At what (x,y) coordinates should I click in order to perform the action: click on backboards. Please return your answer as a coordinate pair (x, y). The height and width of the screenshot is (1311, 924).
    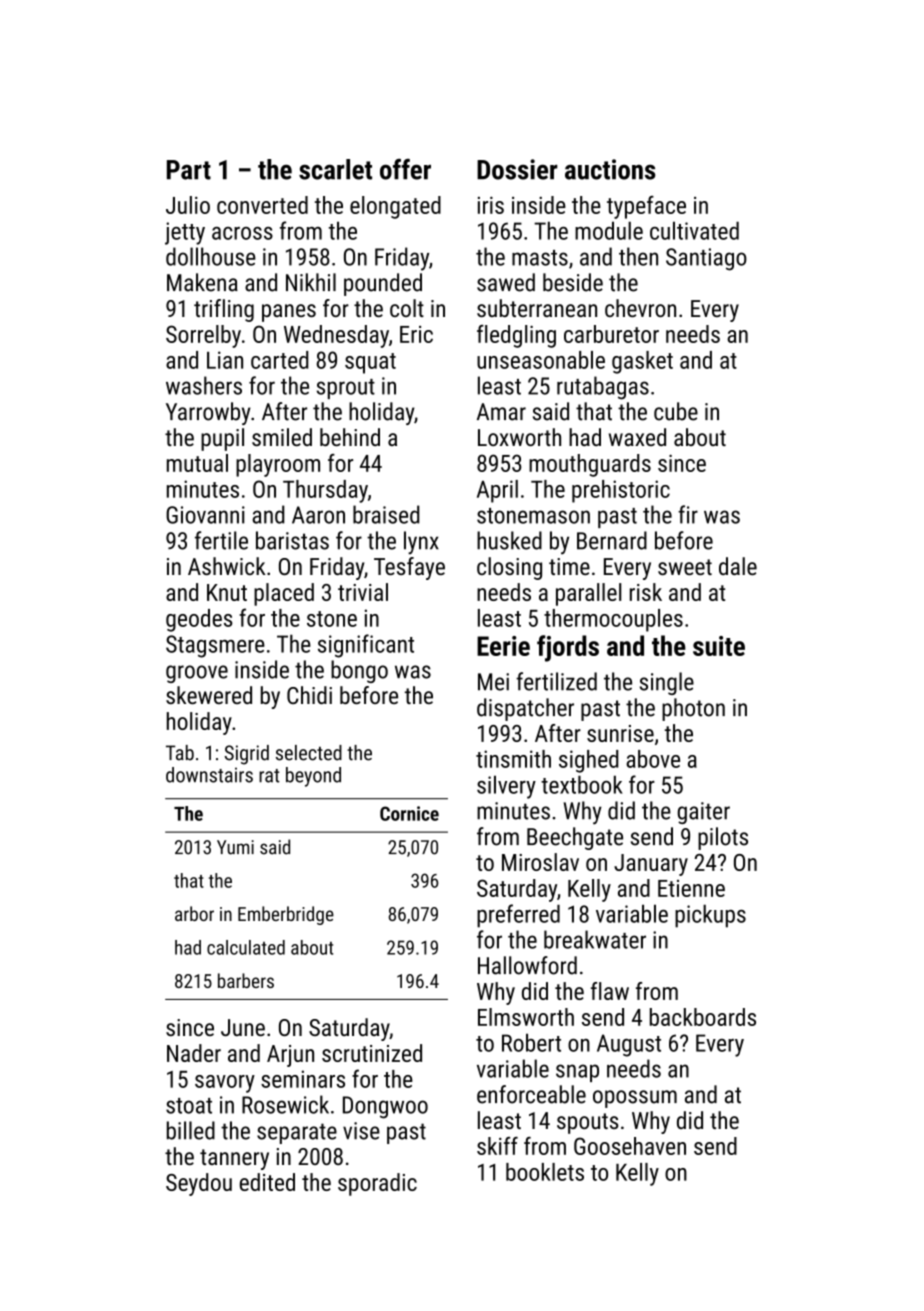
    Looking at the image, I should click on (703, 1017).
